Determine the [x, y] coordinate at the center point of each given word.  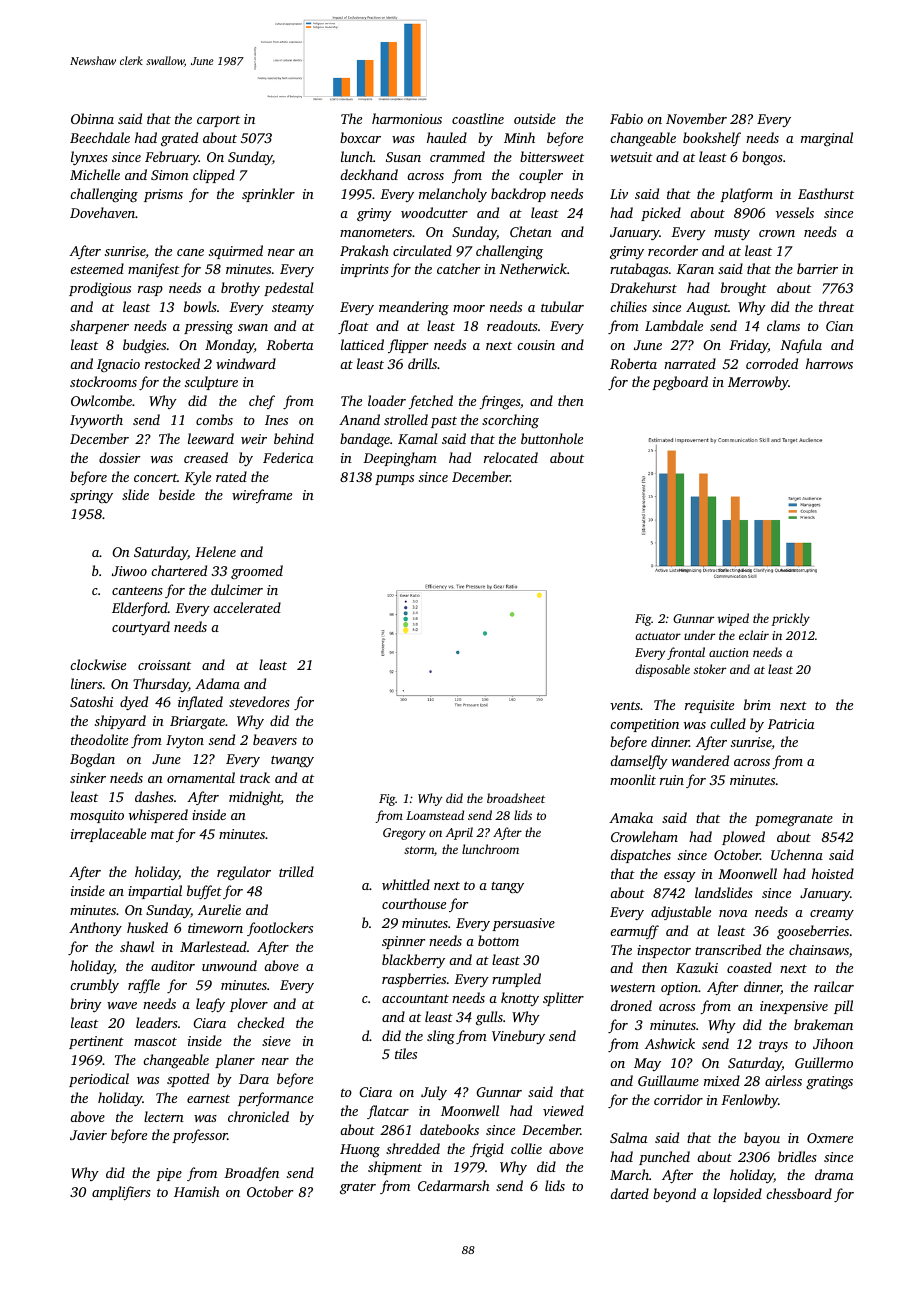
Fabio [626, 118]
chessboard [799, 1193]
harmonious [407, 118]
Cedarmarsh [454, 1185]
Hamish [197, 1191]
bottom [498, 940]
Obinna [92, 118]
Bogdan [92, 760]
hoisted [833, 873]
